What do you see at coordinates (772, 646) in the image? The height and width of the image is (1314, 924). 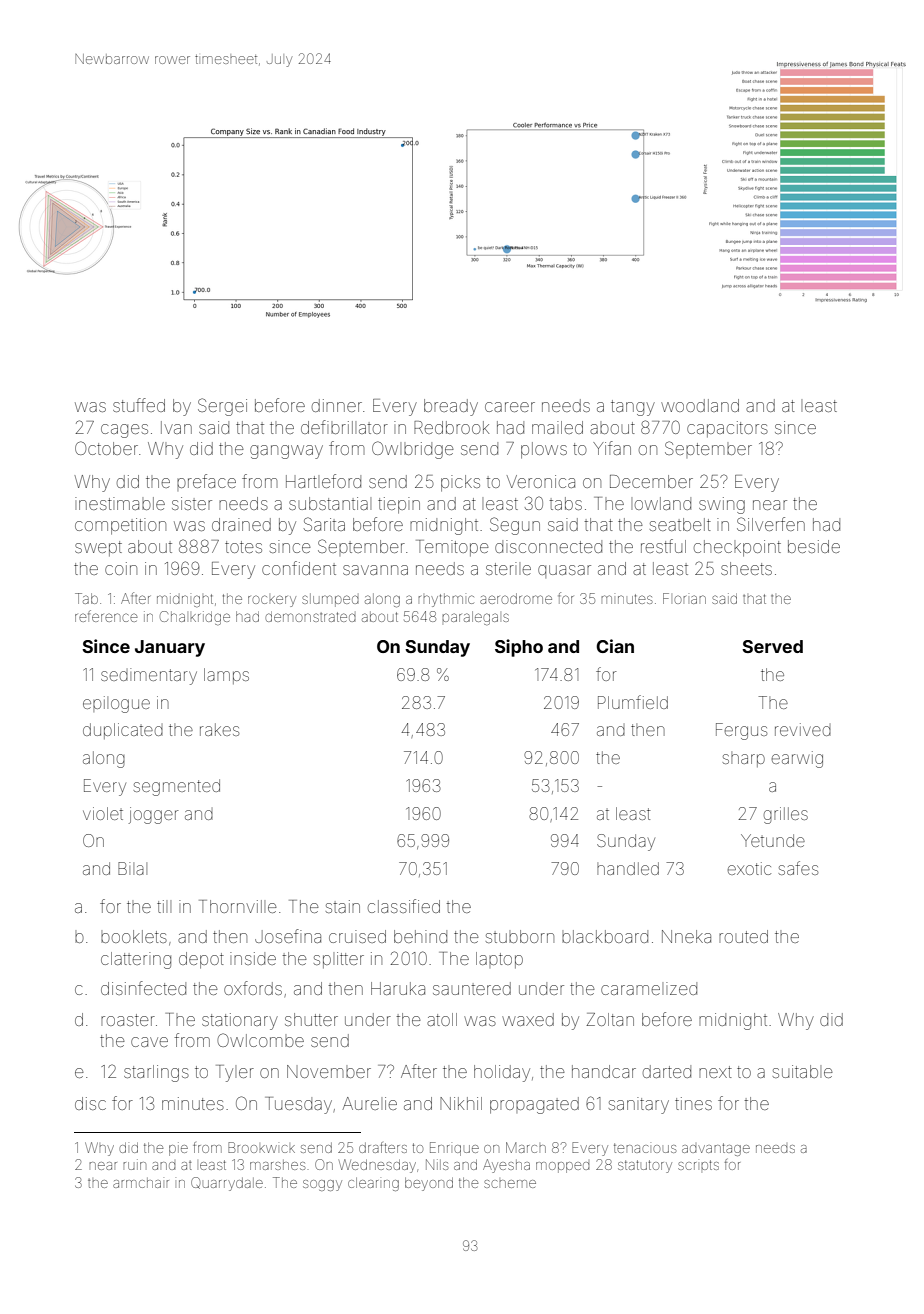 I see `Served` at bounding box center [772, 646].
